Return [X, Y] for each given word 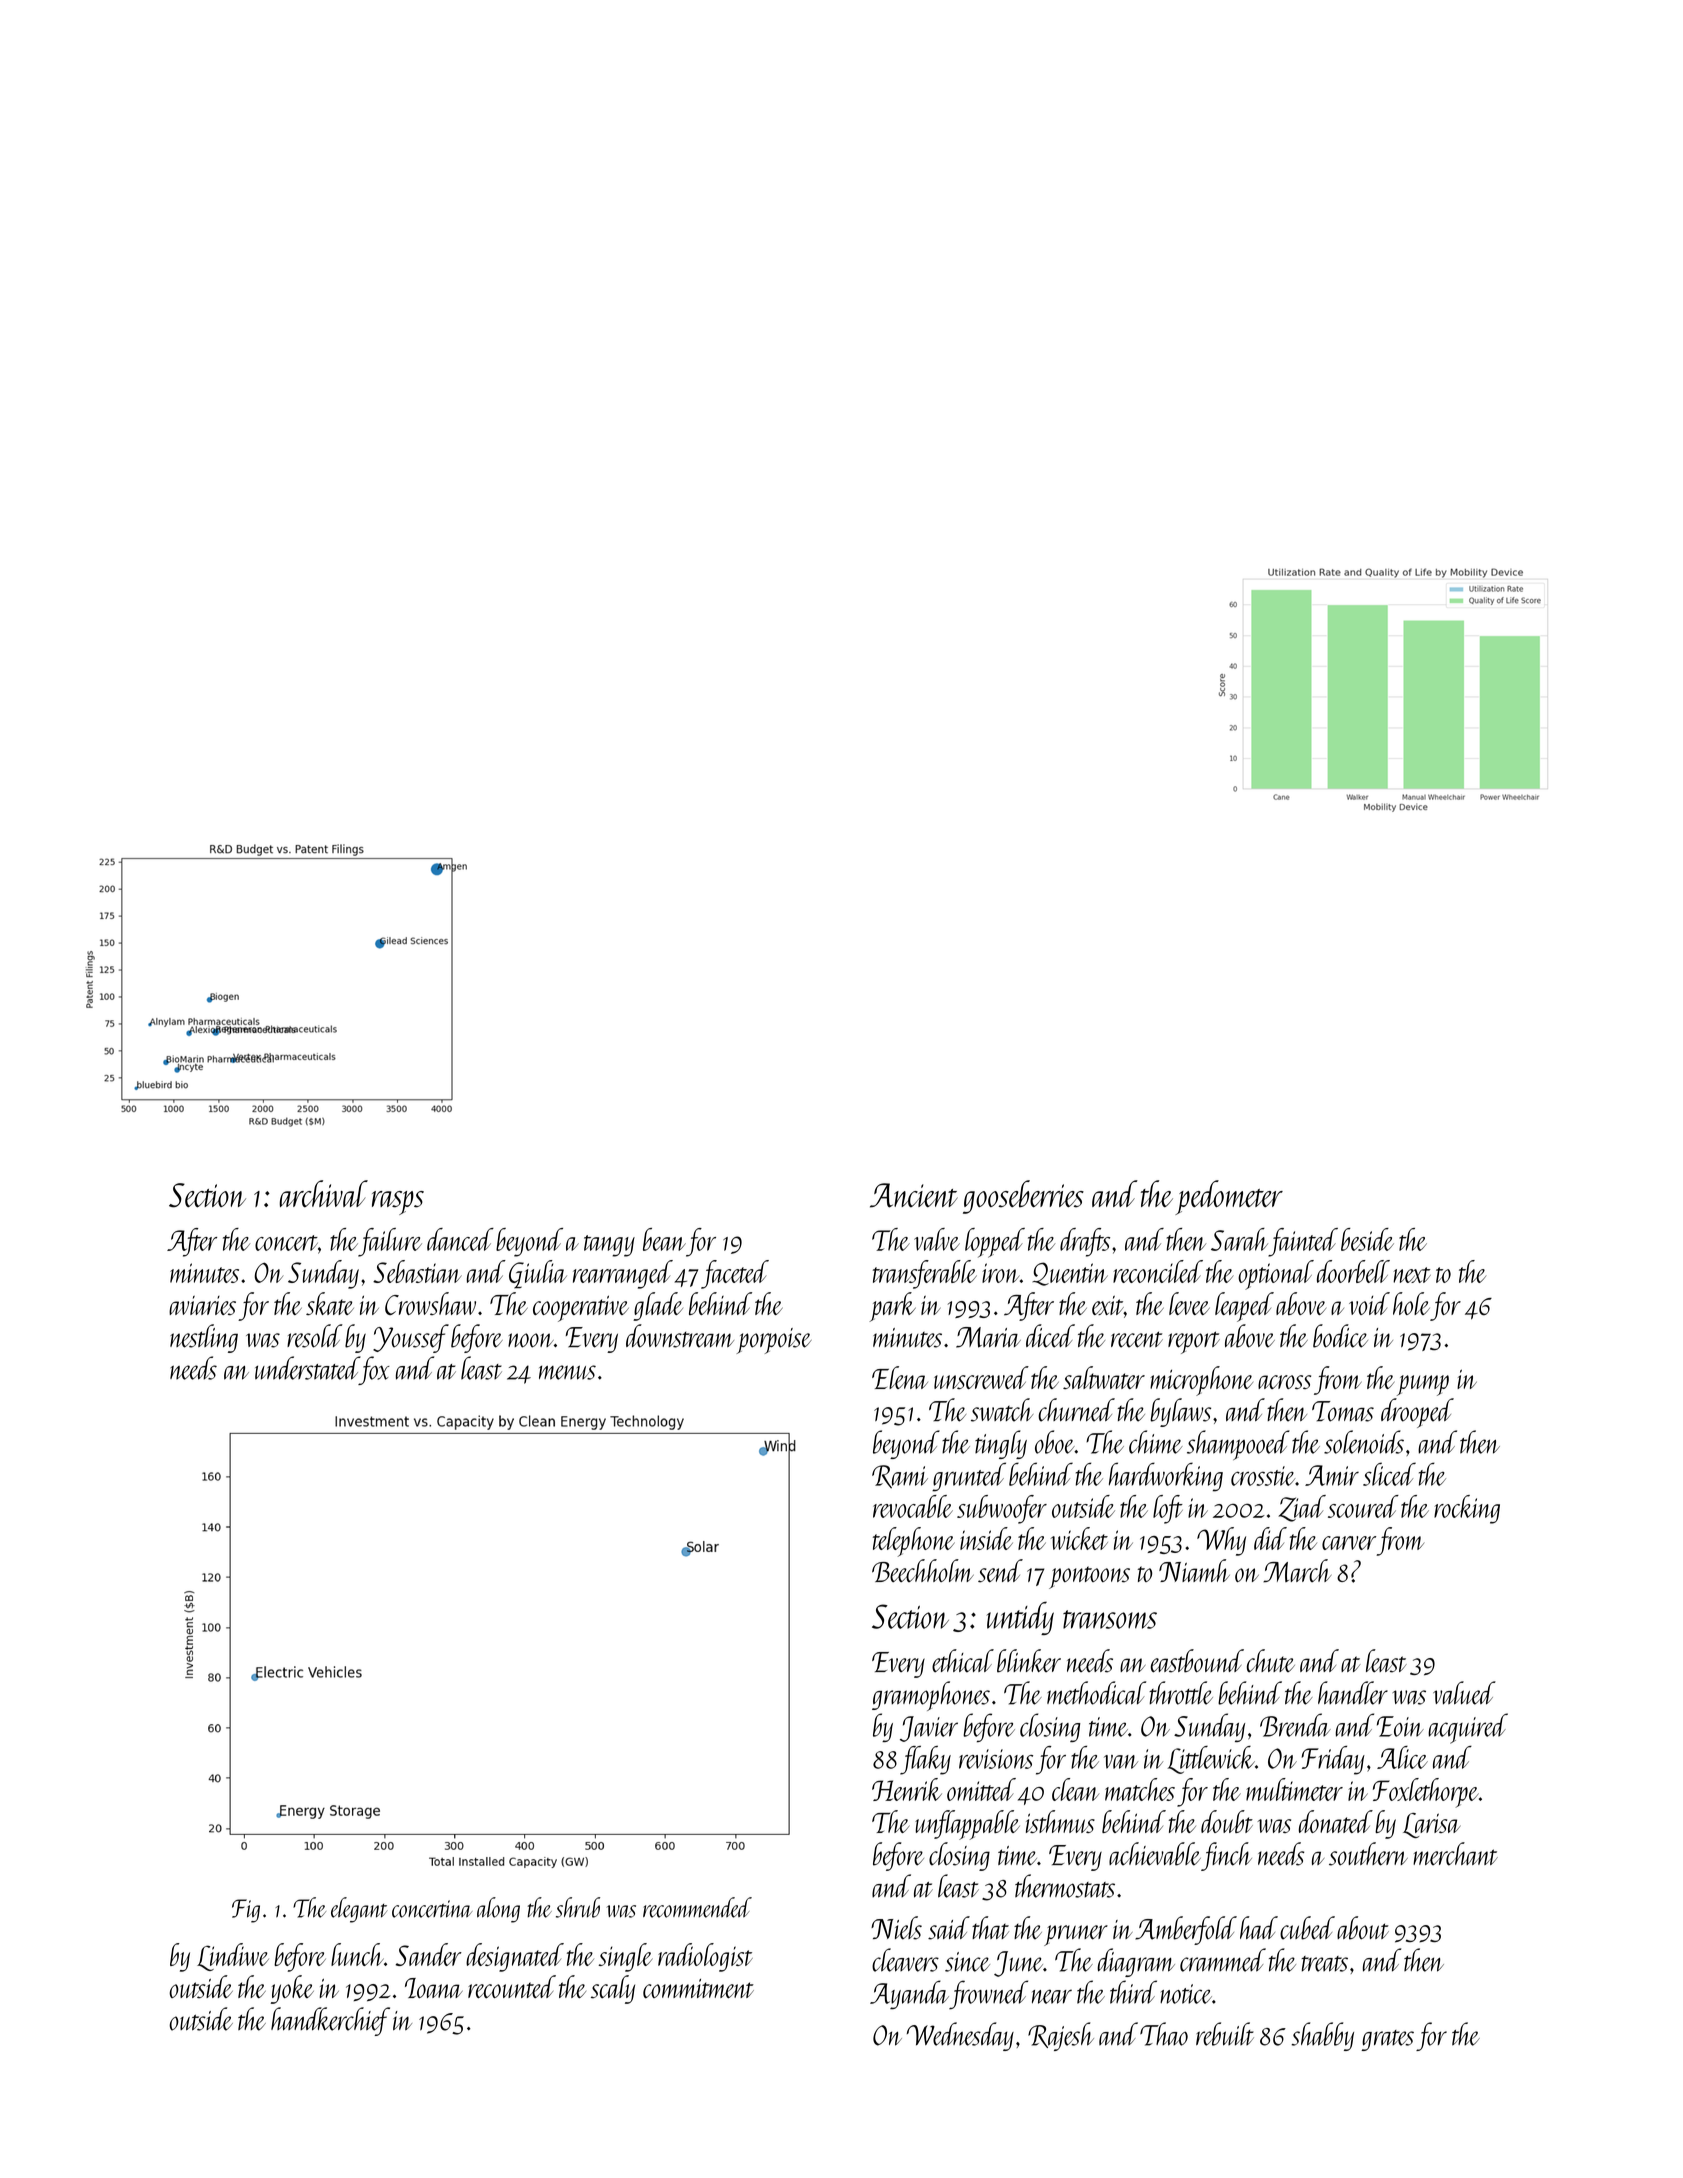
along [498, 1910]
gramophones [931, 1696]
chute [1271, 1661]
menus [567, 1372]
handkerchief [330, 2021]
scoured [1363, 1506]
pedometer [1229, 1197]
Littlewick [1211, 1760]
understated [307, 1368]
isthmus [1060, 1821]
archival [324, 1194]
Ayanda [909, 1994]
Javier [929, 1729]
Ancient [914, 1195]
